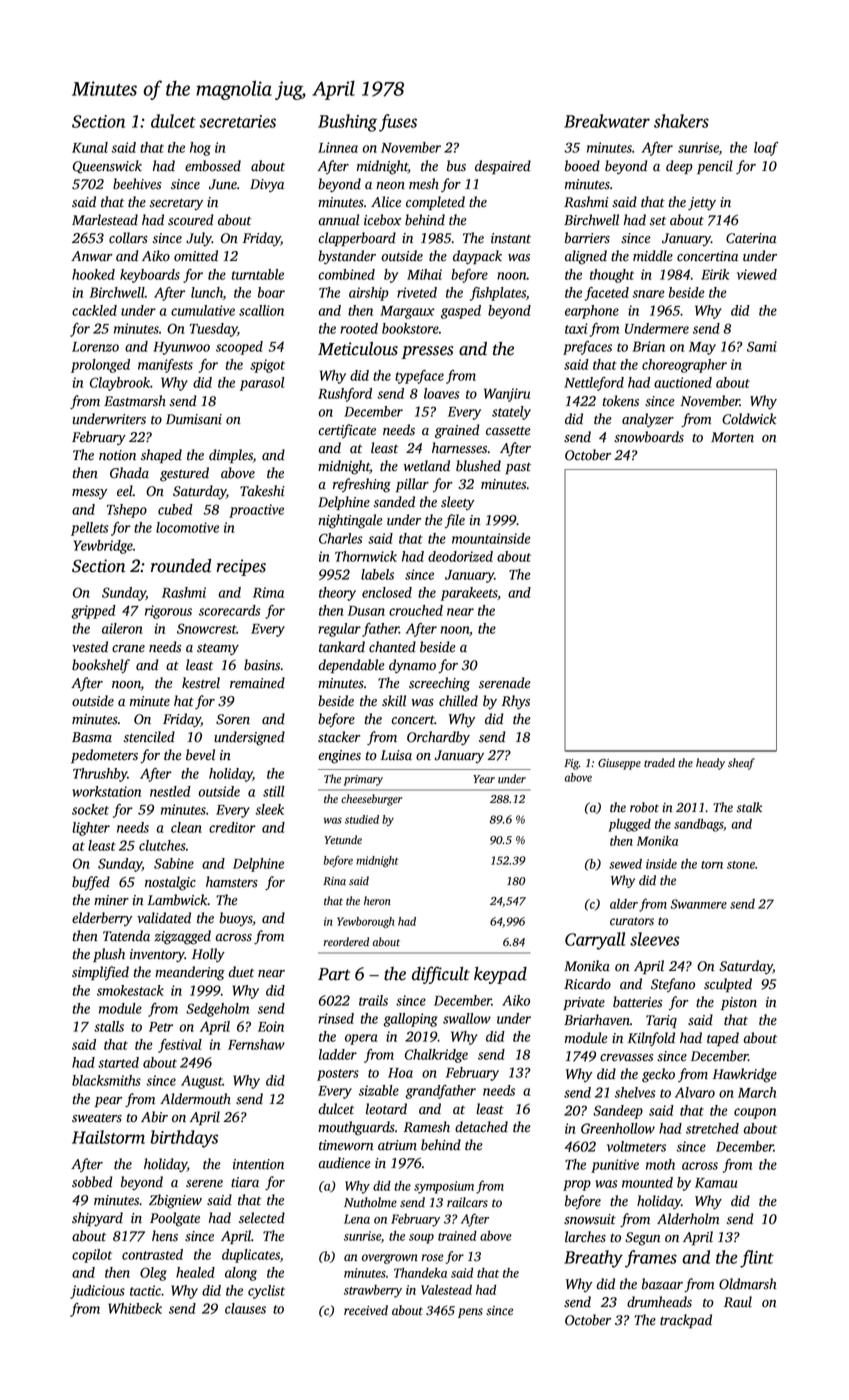  What do you see at coordinates (90, 494) in the page?
I see `messy` at bounding box center [90, 494].
